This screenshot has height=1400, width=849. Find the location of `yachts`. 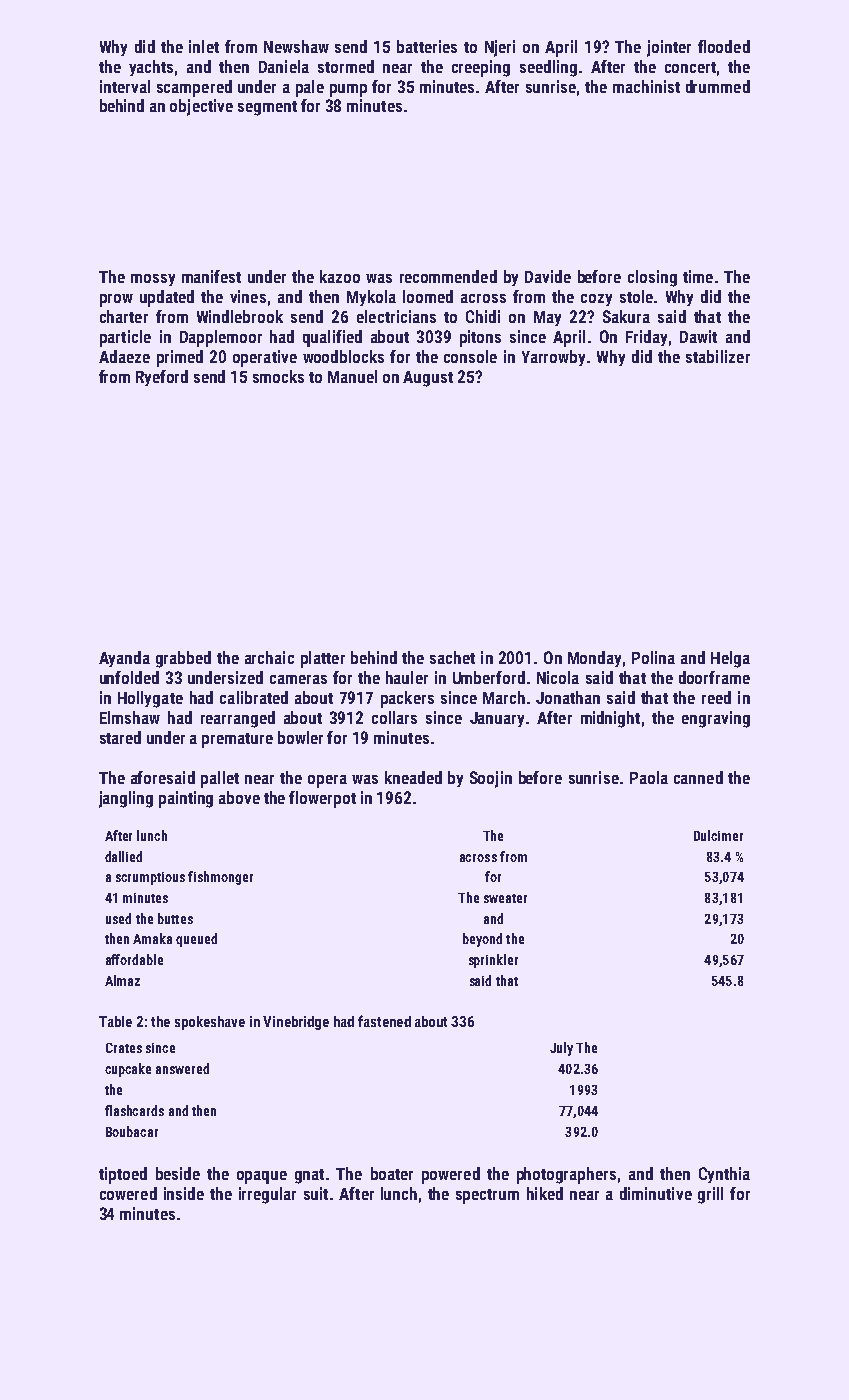

yachts is located at coordinates (151, 68).
